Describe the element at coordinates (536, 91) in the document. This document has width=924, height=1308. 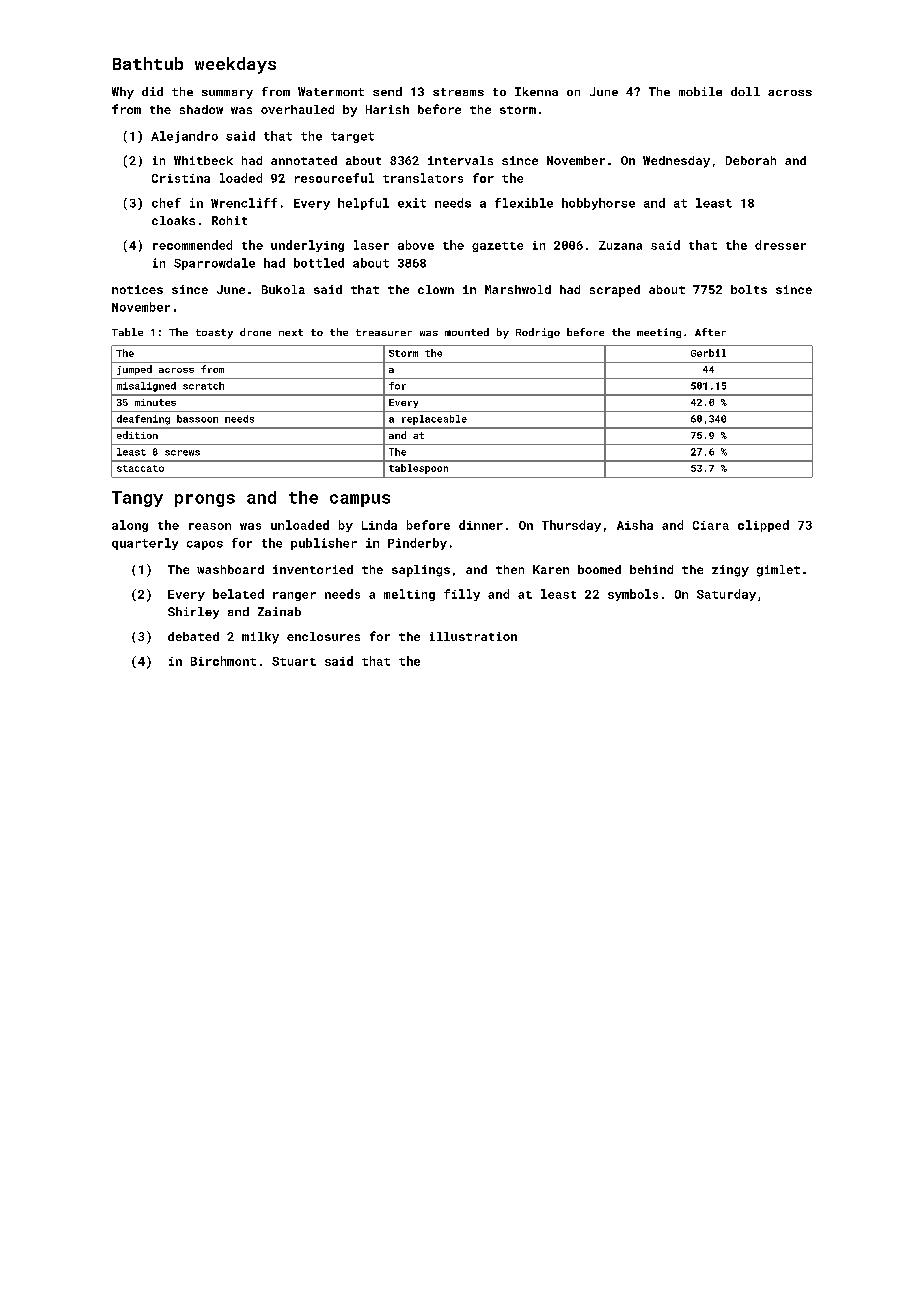
I see `Ikenna` at that location.
